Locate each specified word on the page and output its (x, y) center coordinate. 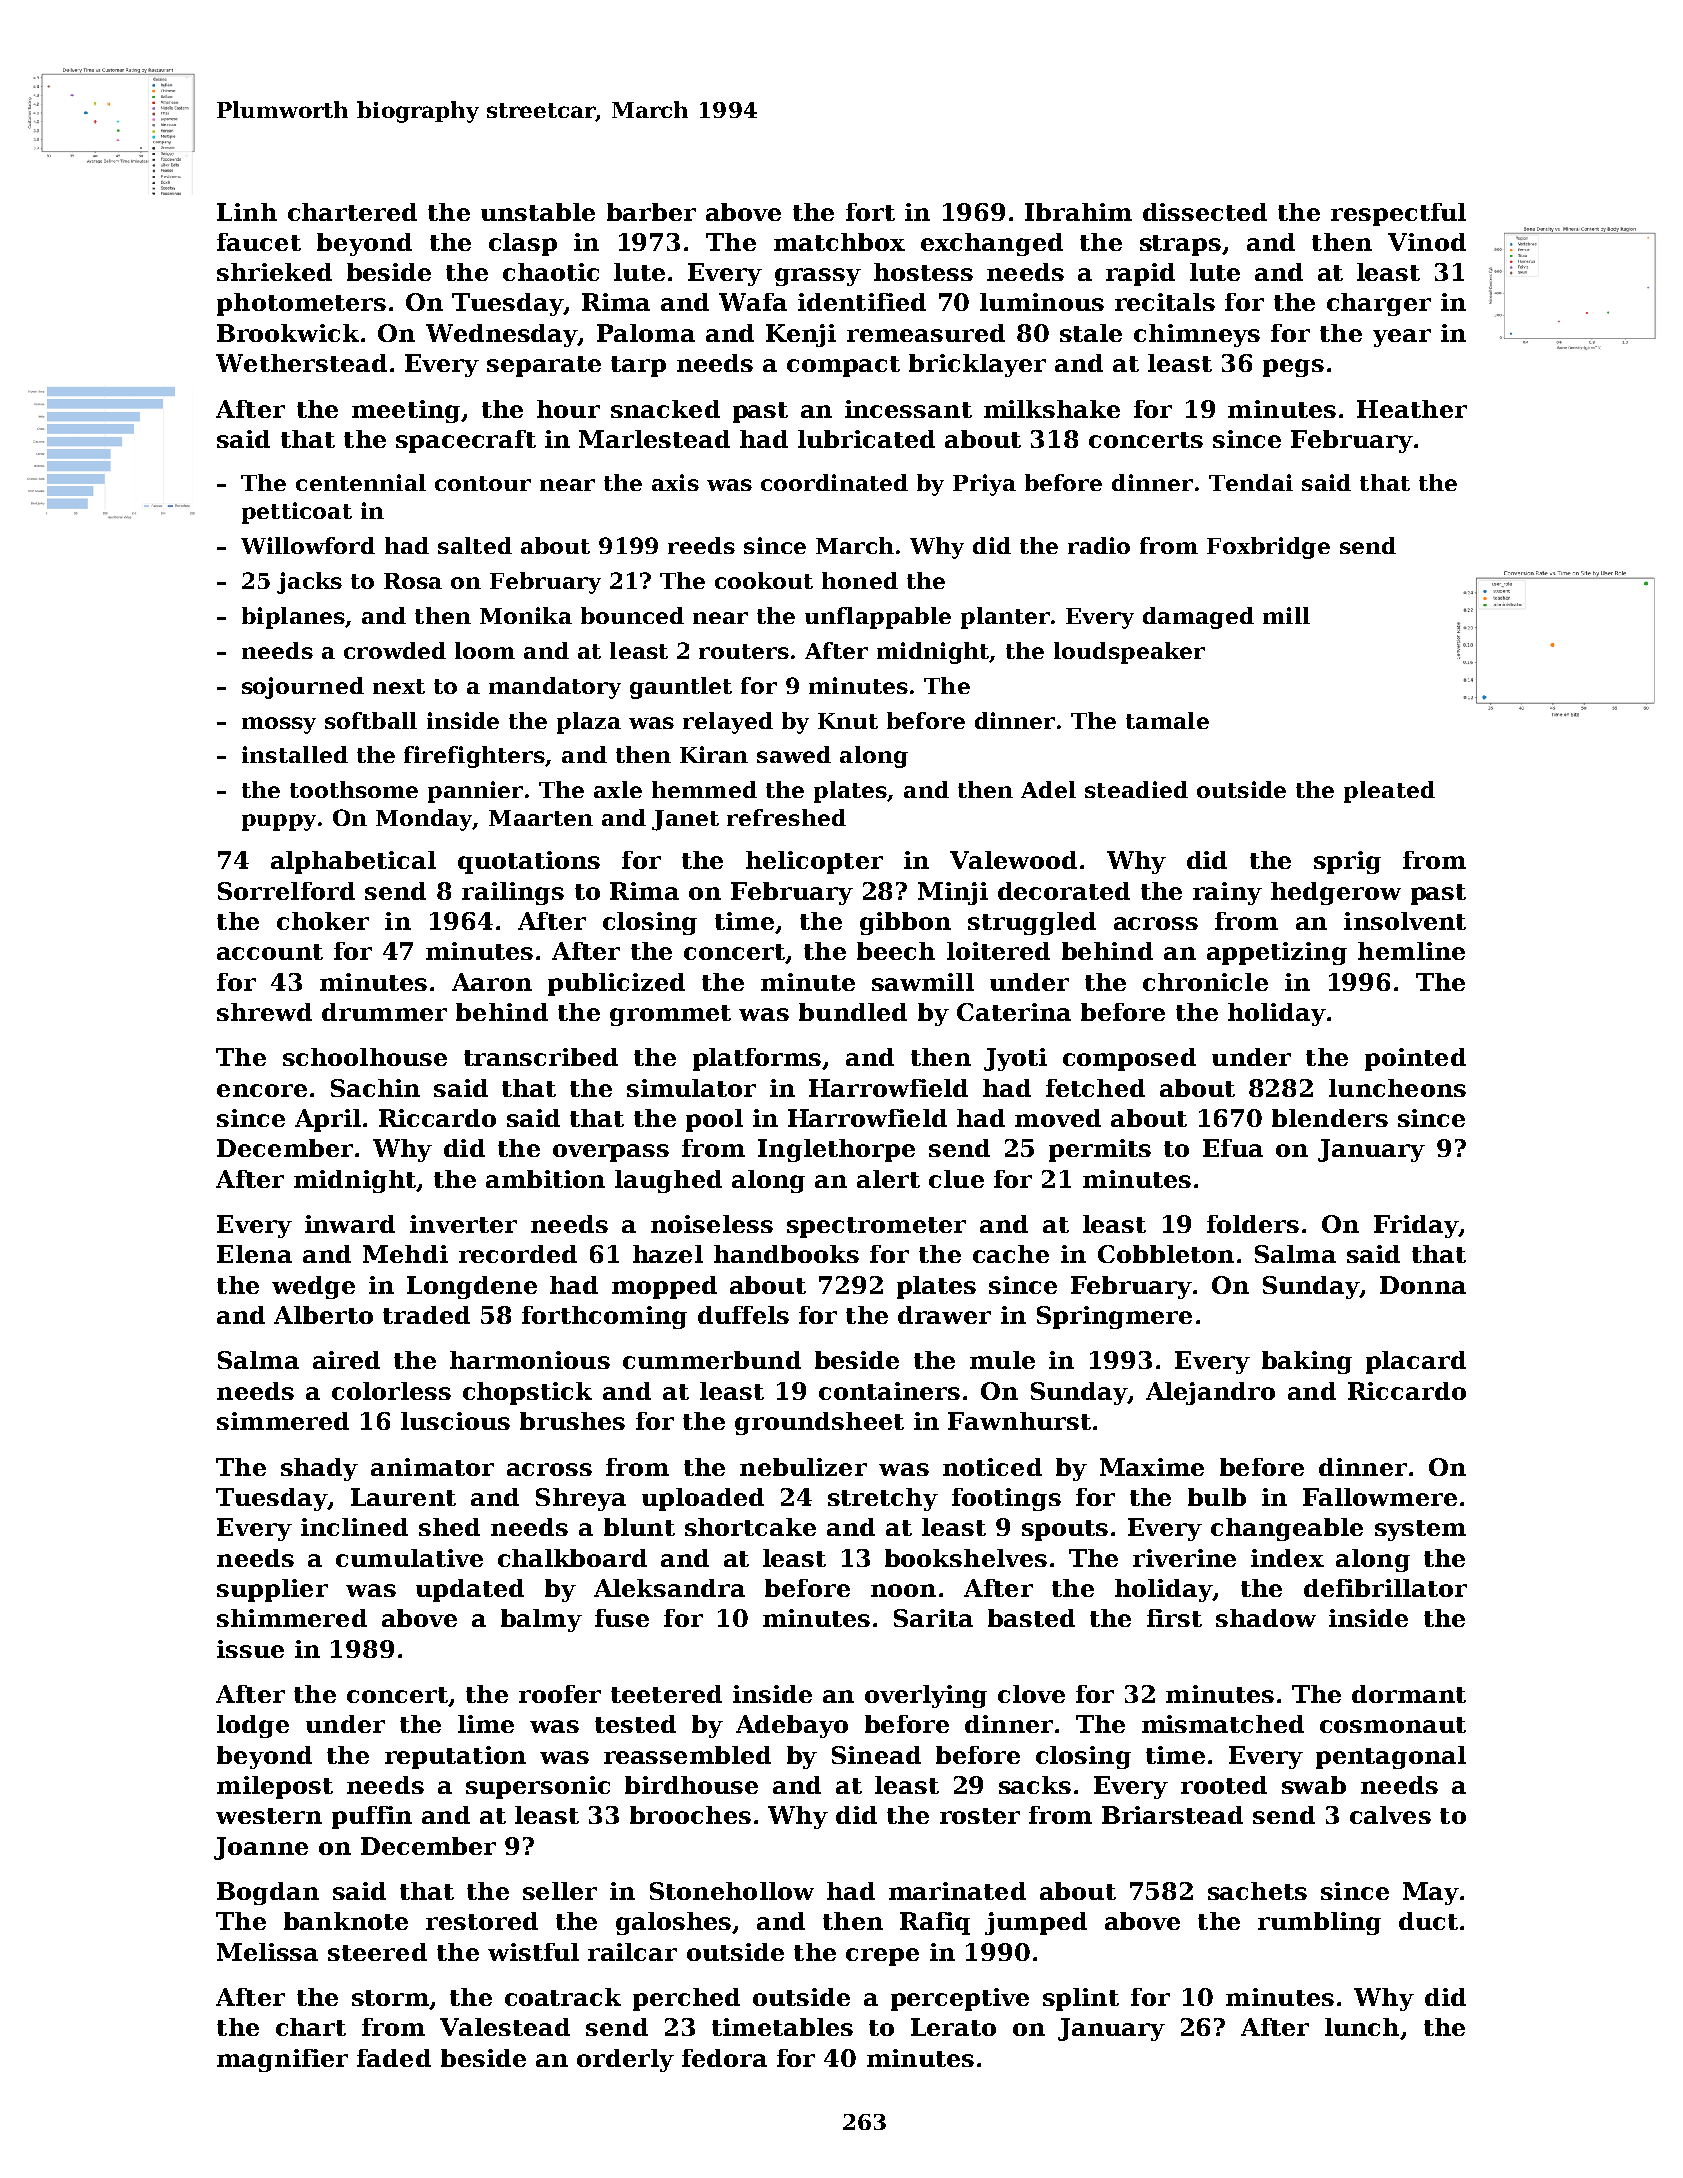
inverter (463, 1224)
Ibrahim (1078, 212)
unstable (538, 212)
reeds (701, 545)
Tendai (1251, 482)
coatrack (563, 1997)
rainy (1227, 893)
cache (1011, 1254)
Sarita (933, 1618)
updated (470, 1590)
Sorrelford (286, 891)
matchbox (839, 242)
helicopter (814, 862)
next (399, 686)
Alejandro (1210, 1393)
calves (1390, 1815)
